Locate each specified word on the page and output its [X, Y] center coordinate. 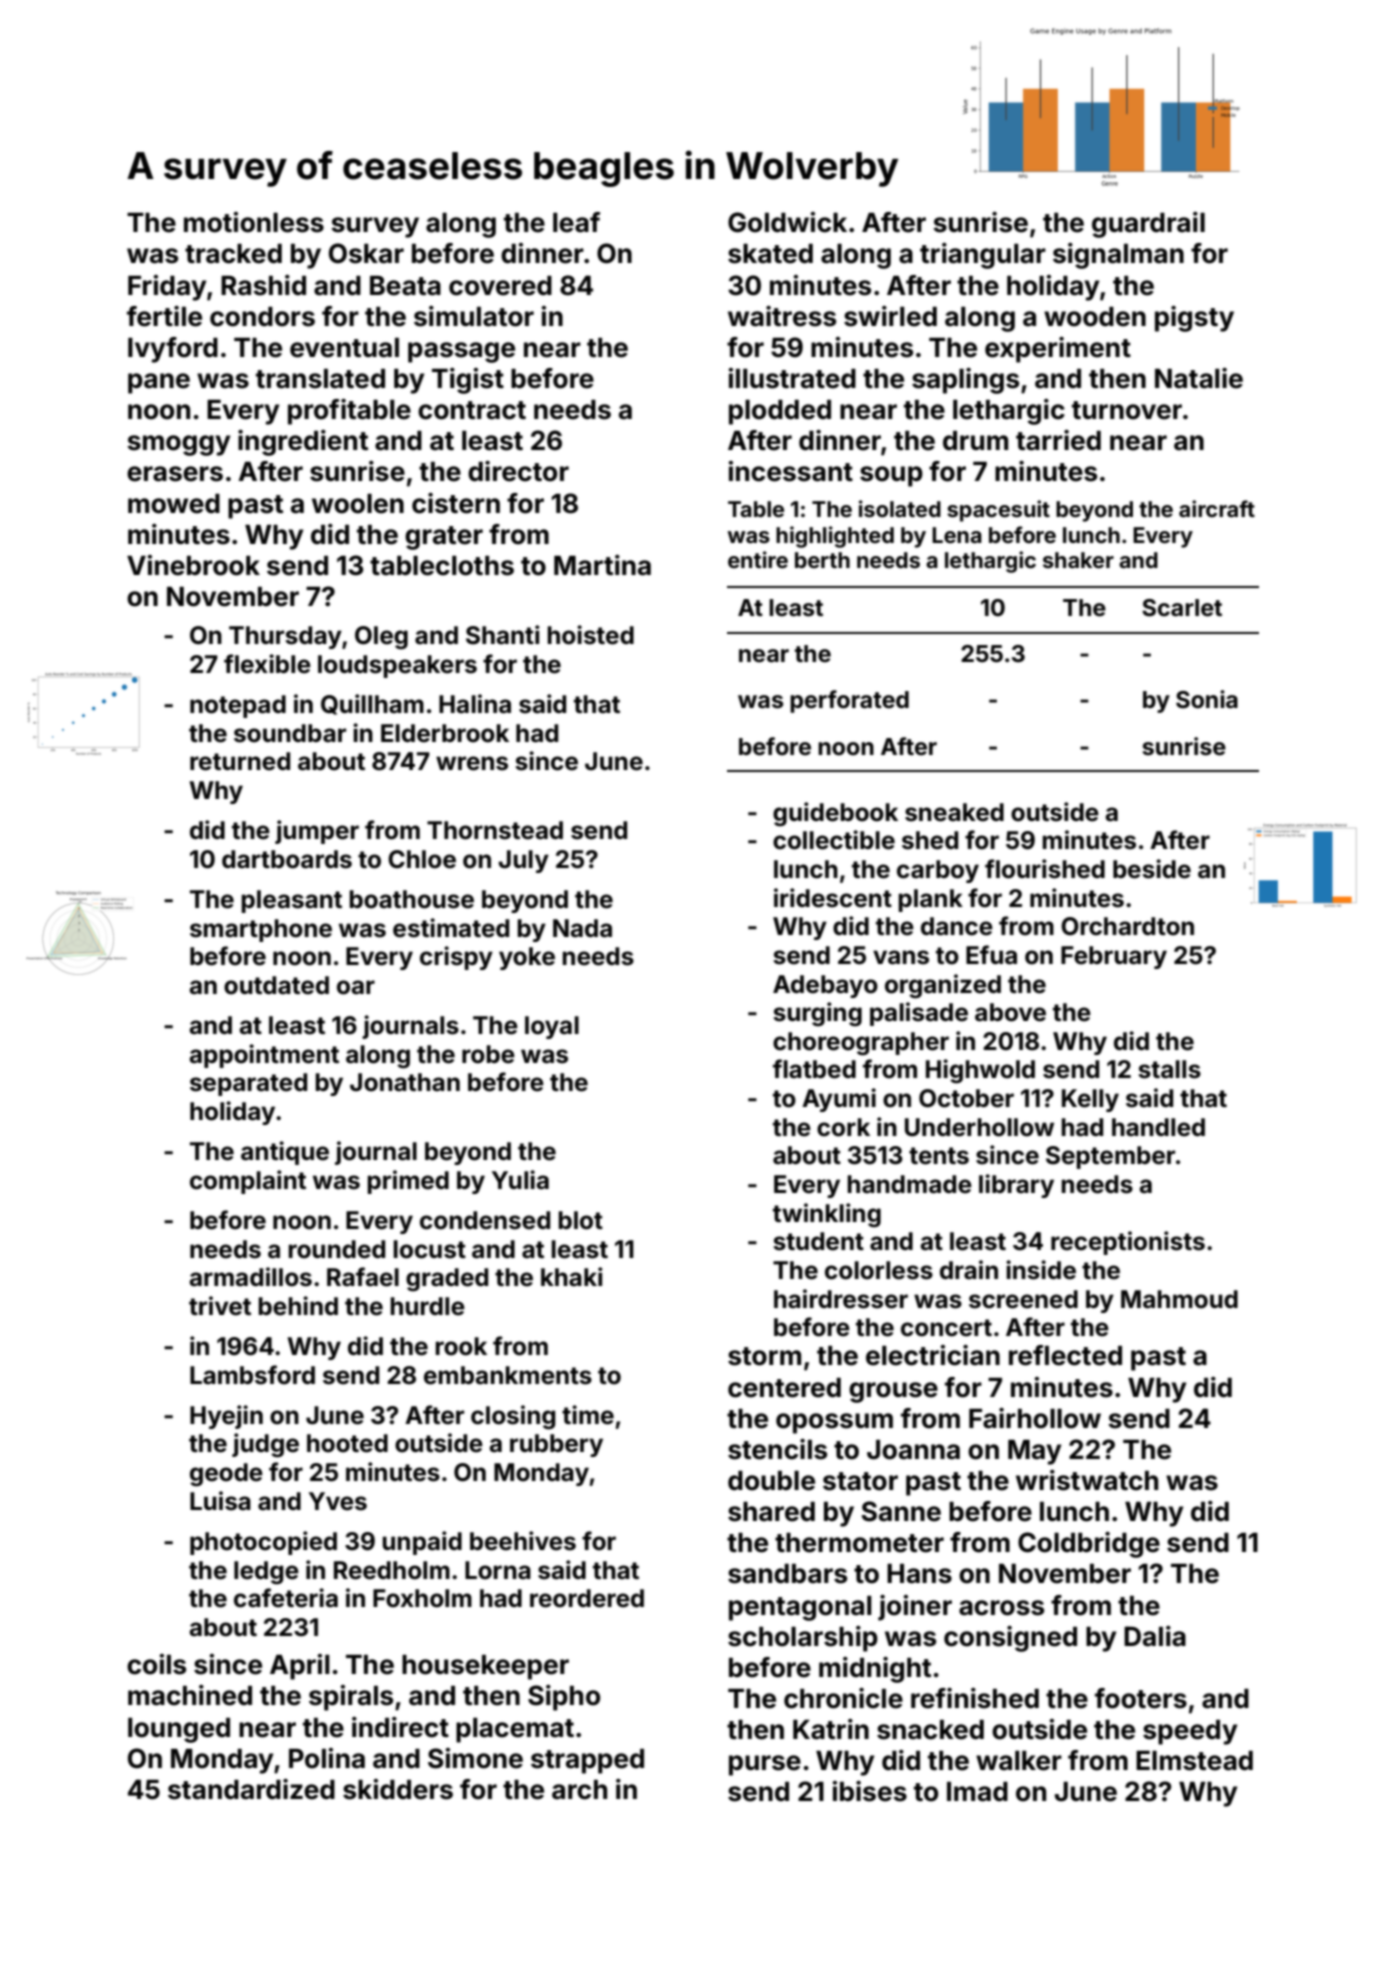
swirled [890, 316]
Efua [991, 955]
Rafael [363, 1277]
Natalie [1199, 378]
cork [843, 1127]
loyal [552, 1027]
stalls [1169, 1069]
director [518, 471]
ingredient [303, 443]
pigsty [1194, 319]
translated [320, 379]
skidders [398, 1789]
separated [248, 1084]
